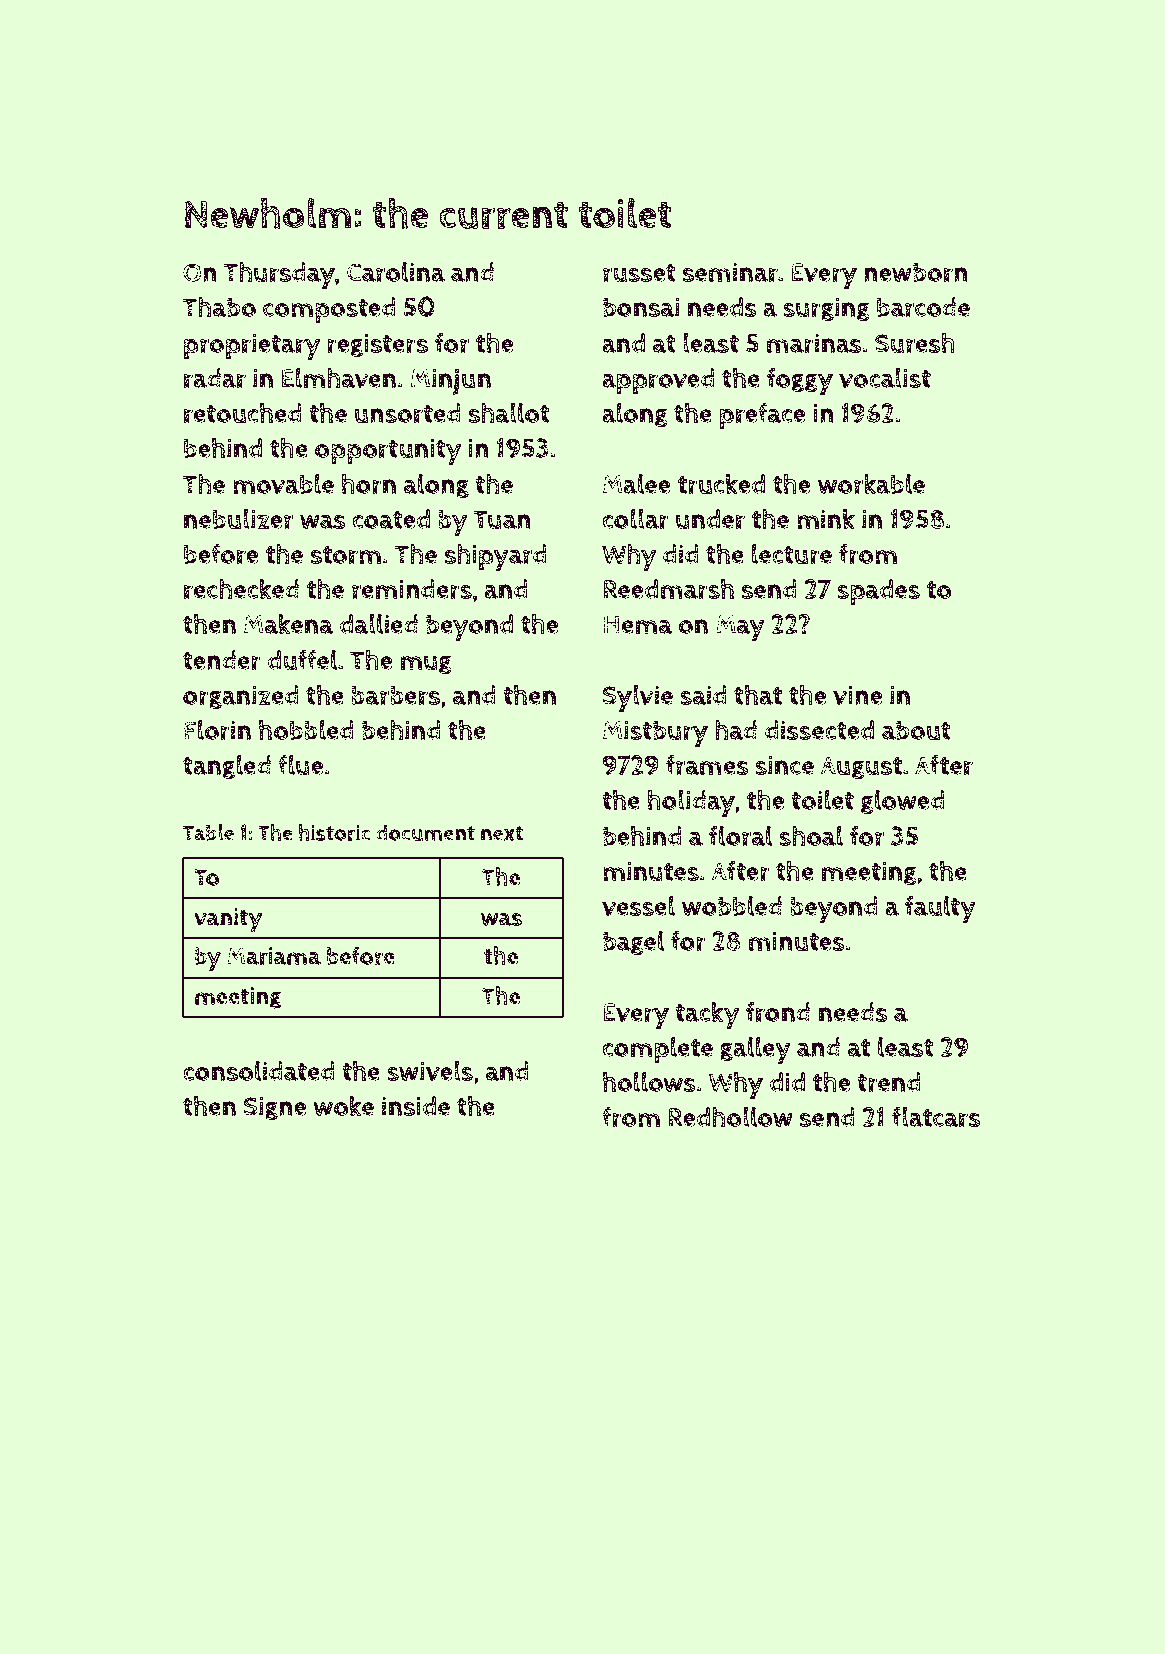 This screenshot has height=1654, width=1165. I want to click on marinas, so click(814, 343).
